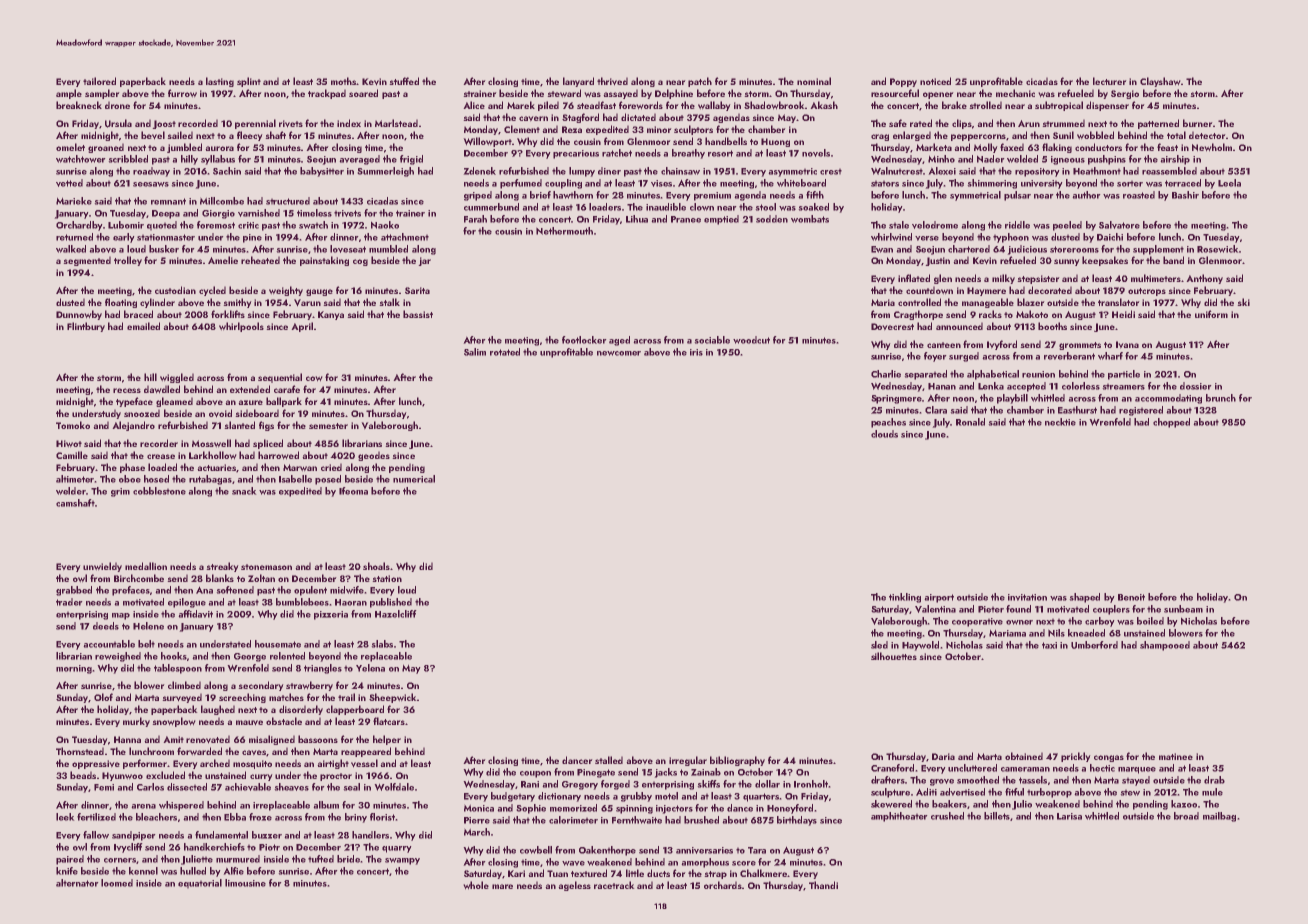 This image has width=1308, height=924. I want to click on Benoit, so click(1131, 597).
